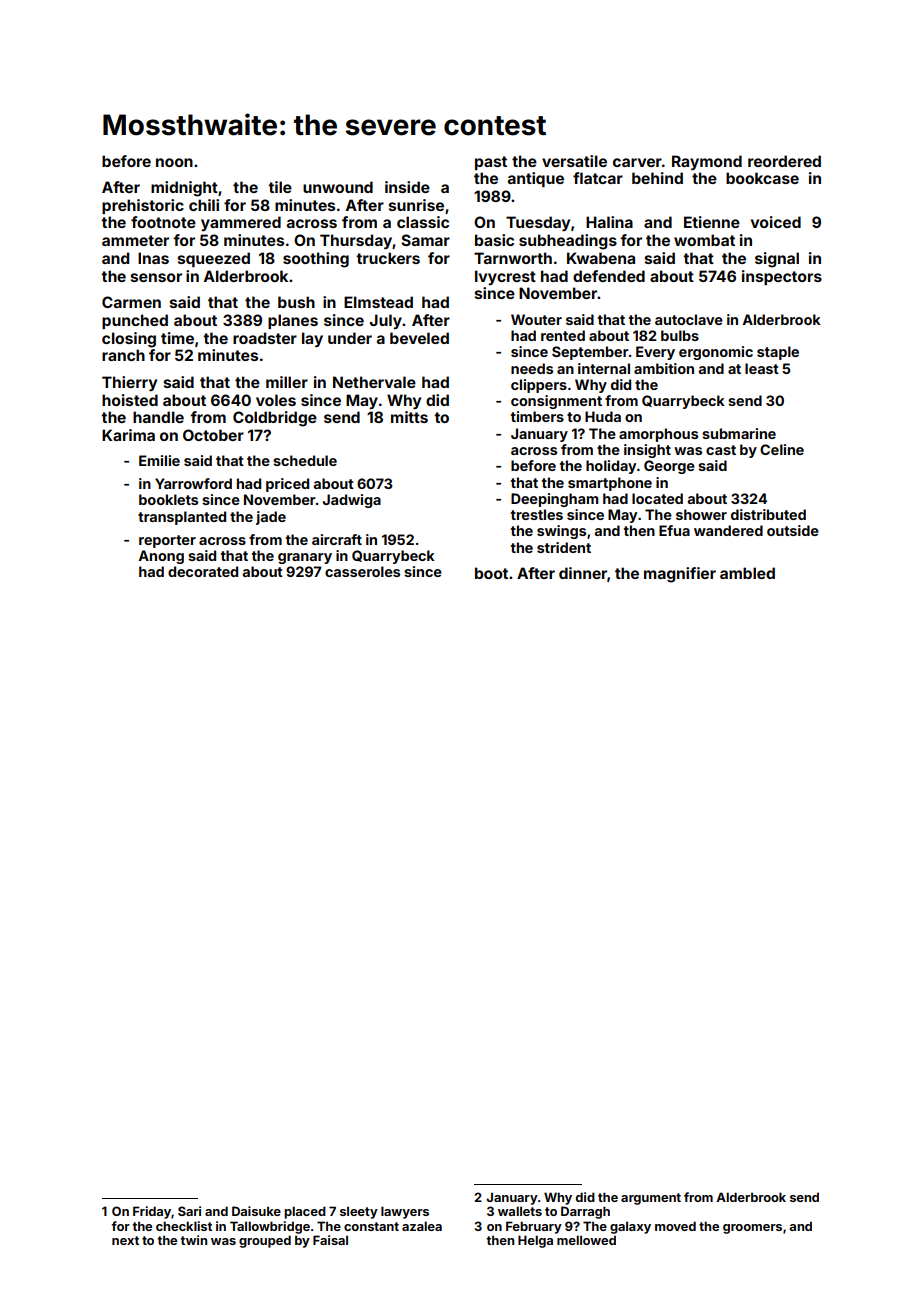  What do you see at coordinates (637, 162) in the page?
I see `carver` at bounding box center [637, 162].
